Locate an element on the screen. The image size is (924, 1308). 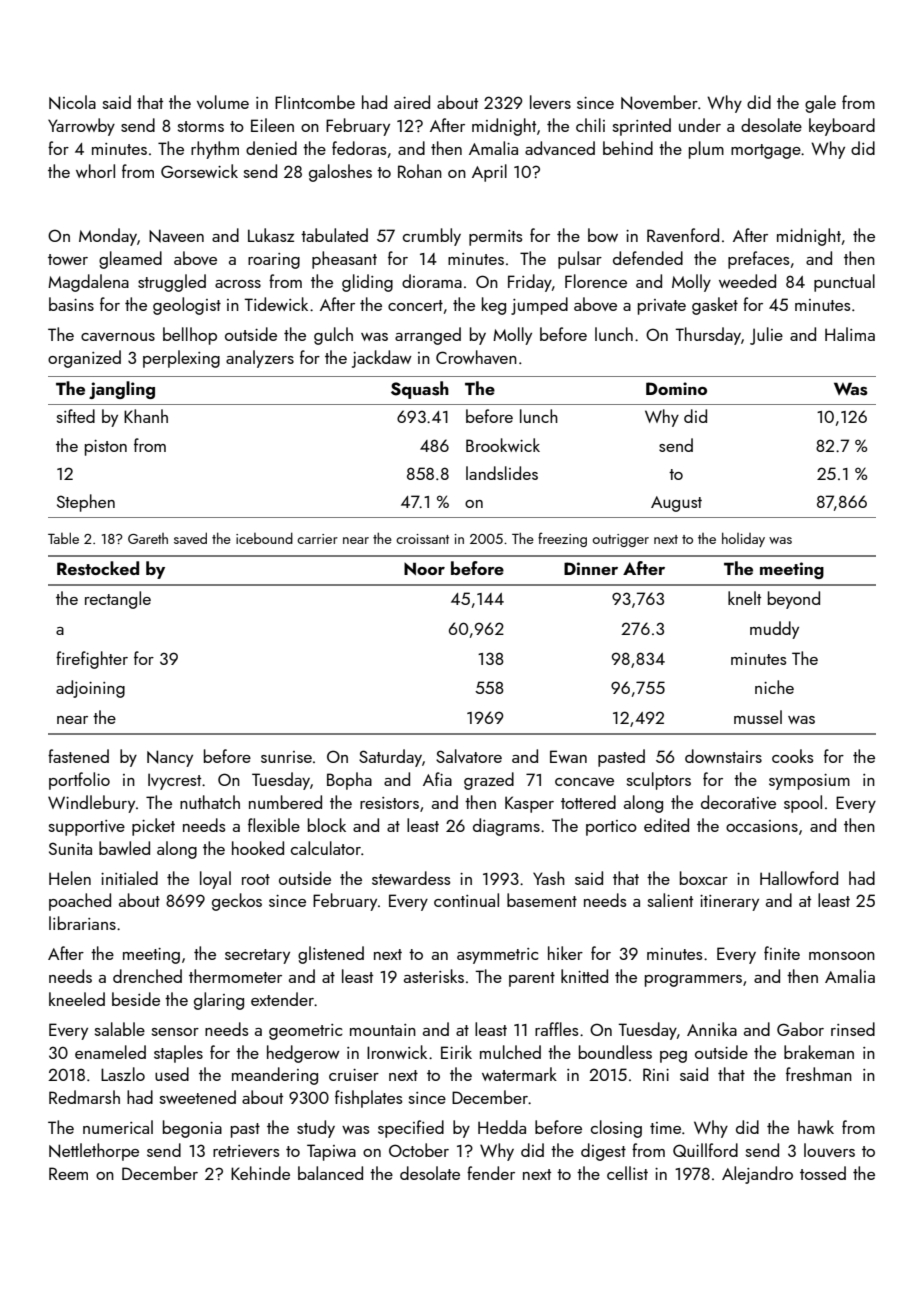
landslides is located at coordinates (502, 473).
